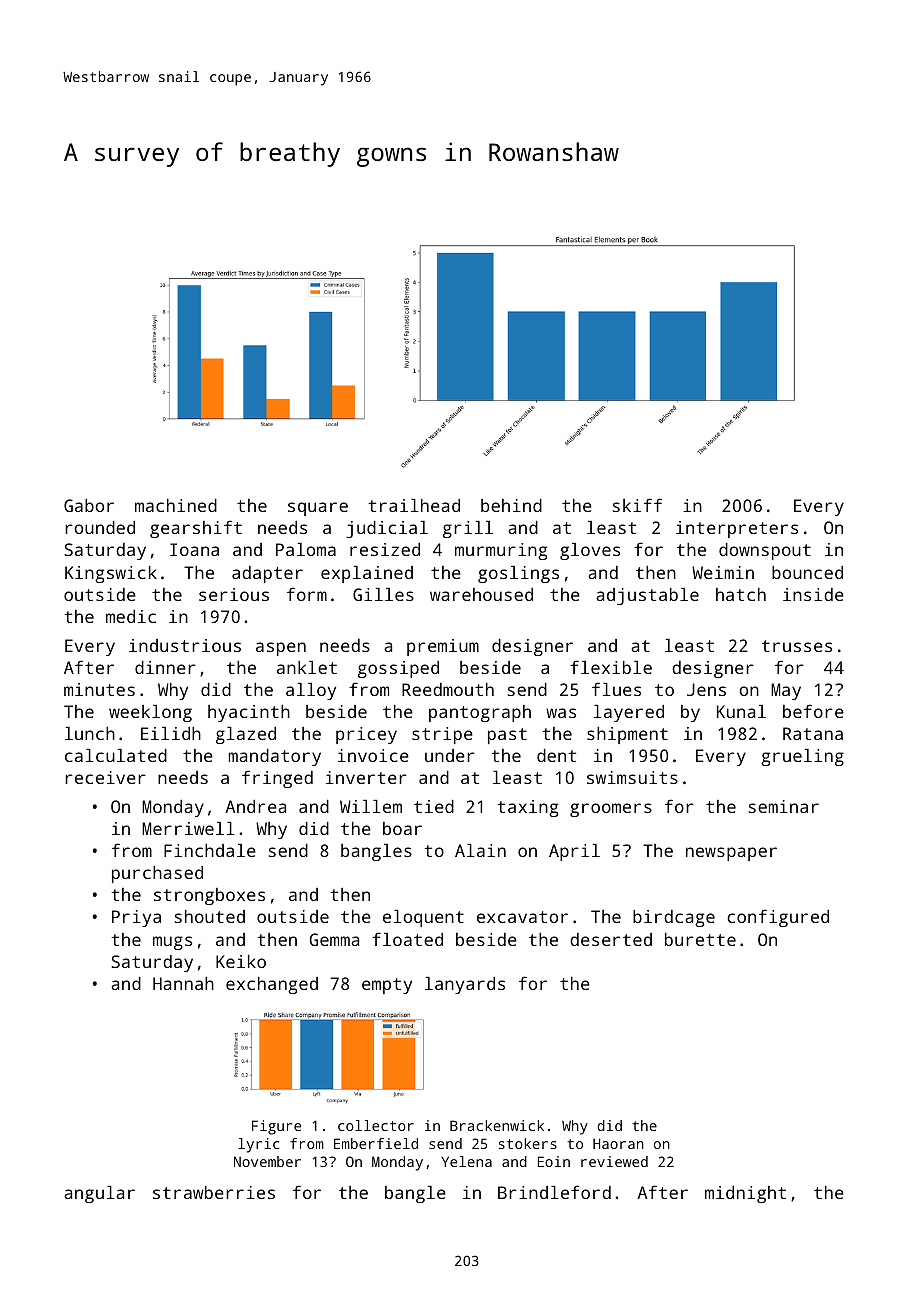 This image has width=908, height=1316. I want to click on strongboxes, so click(209, 896).
